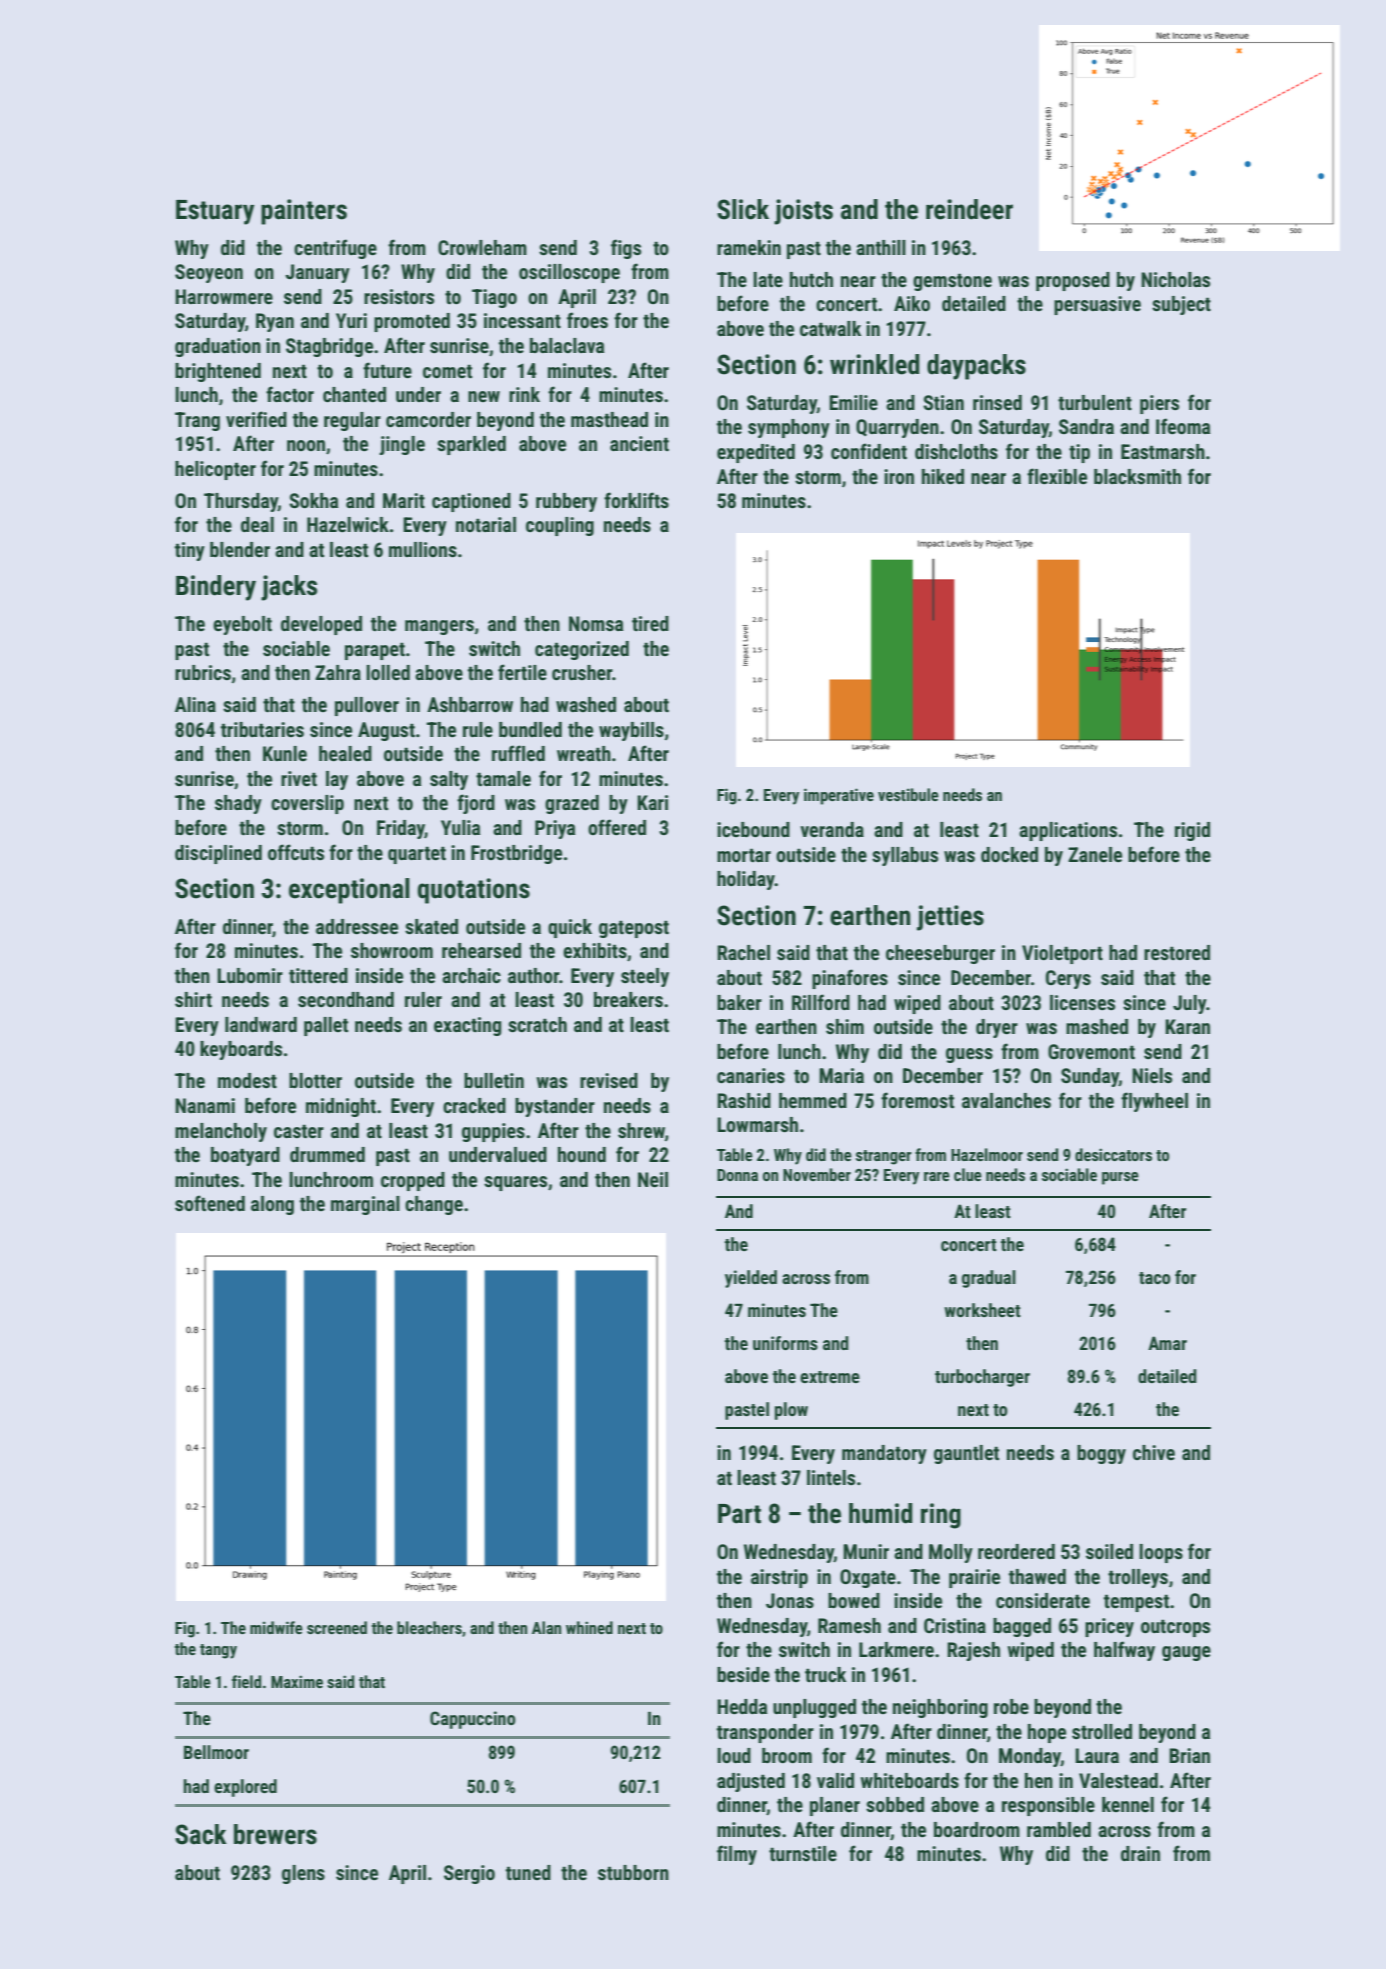  What do you see at coordinates (653, 1179) in the page?
I see `Neil` at bounding box center [653, 1179].
